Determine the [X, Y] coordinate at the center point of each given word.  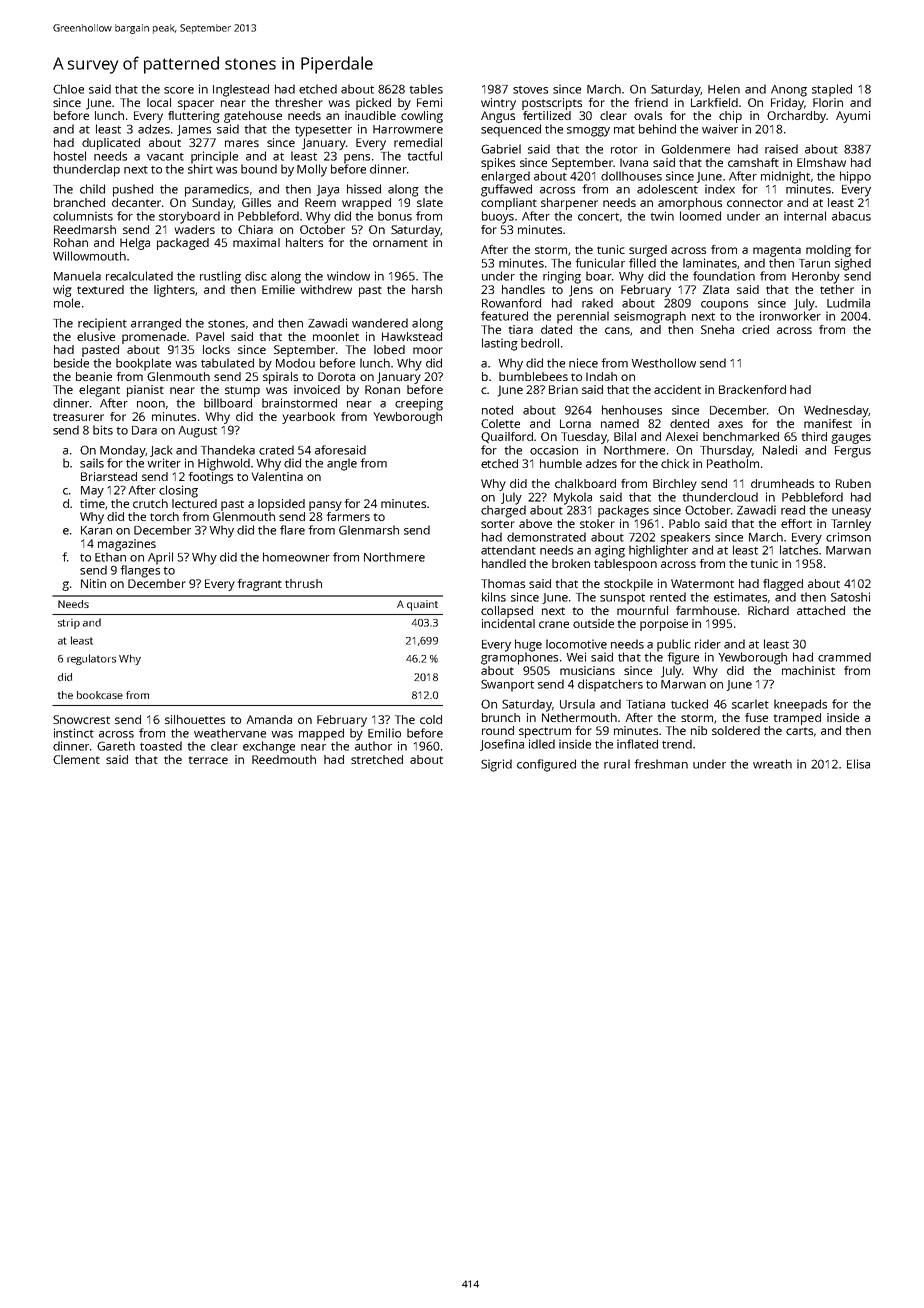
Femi [429, 102]
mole [67, 303]
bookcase [100, 695]
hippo [855, 177]
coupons [724, 306]
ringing [562, 277]
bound [259, 169]
